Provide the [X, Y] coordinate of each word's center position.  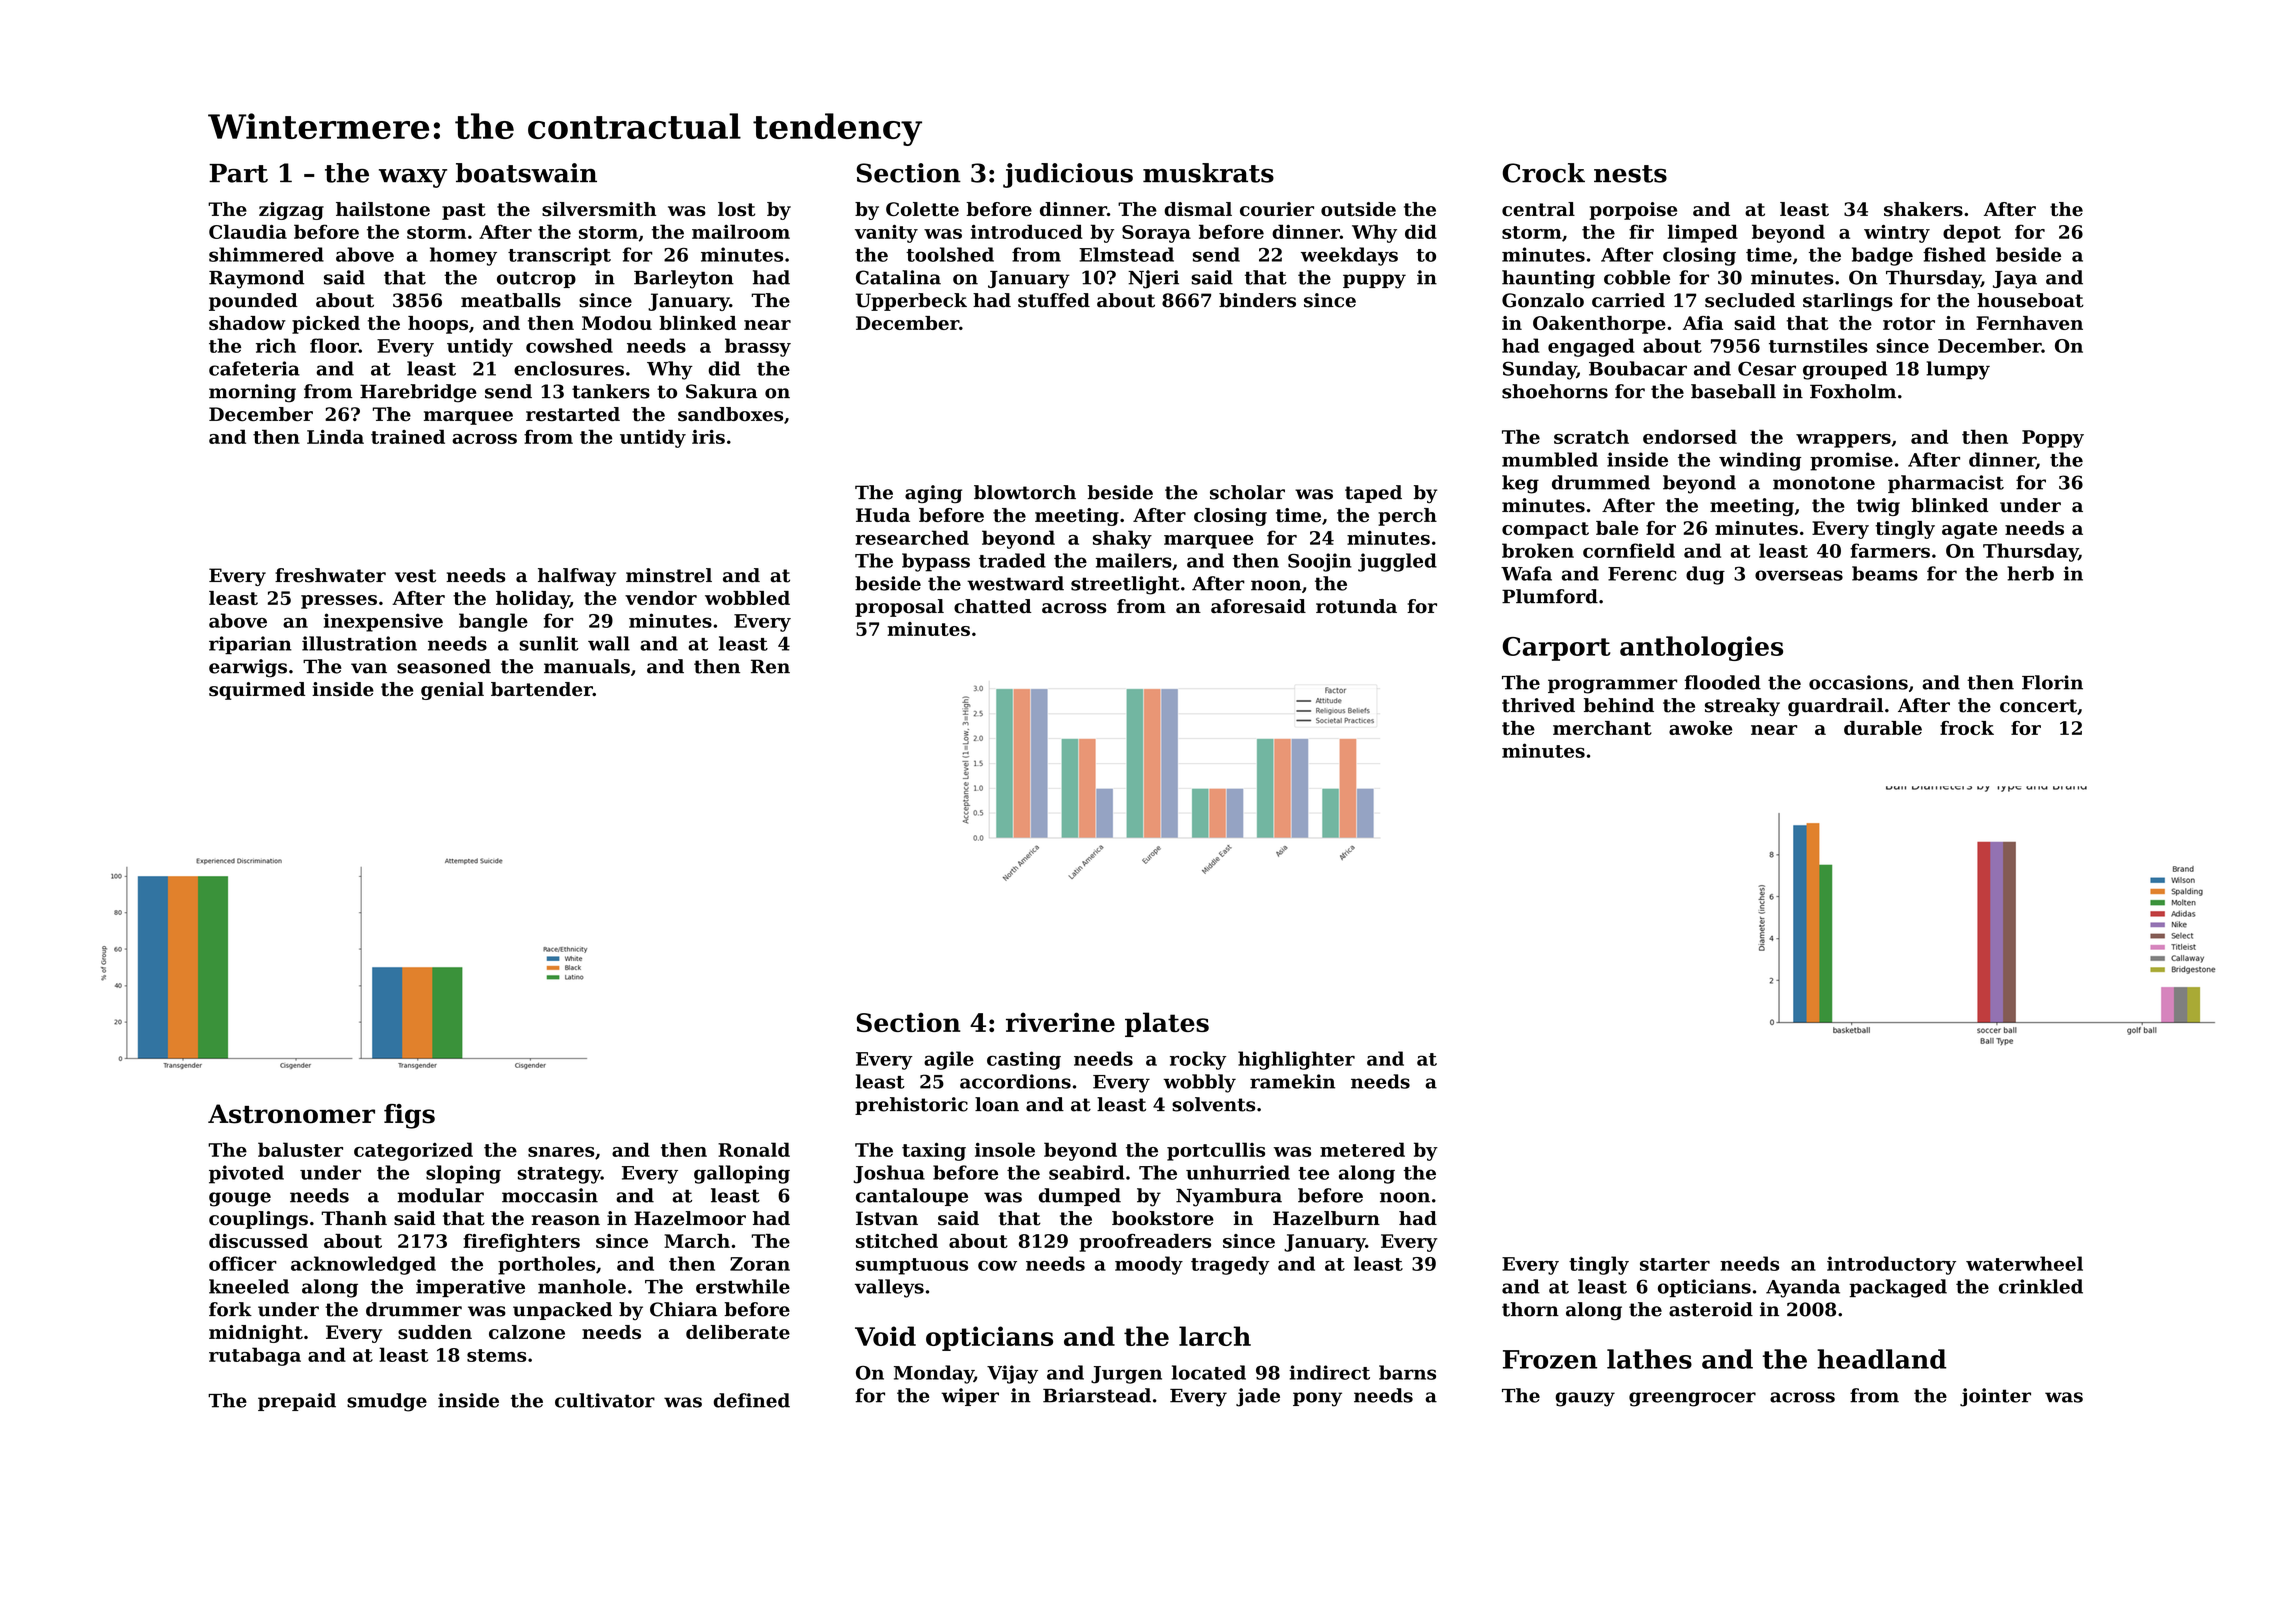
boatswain [526, 173]
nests [1630, 174]
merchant [1602, 728]
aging [933, 494]
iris [708, 437]
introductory [1891, 1265]
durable [1883, 728]
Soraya [1156, 234]
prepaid [297, 1402]
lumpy [1958, 370]
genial [452, 691]
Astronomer [291, 1114]
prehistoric [911, 1106]
